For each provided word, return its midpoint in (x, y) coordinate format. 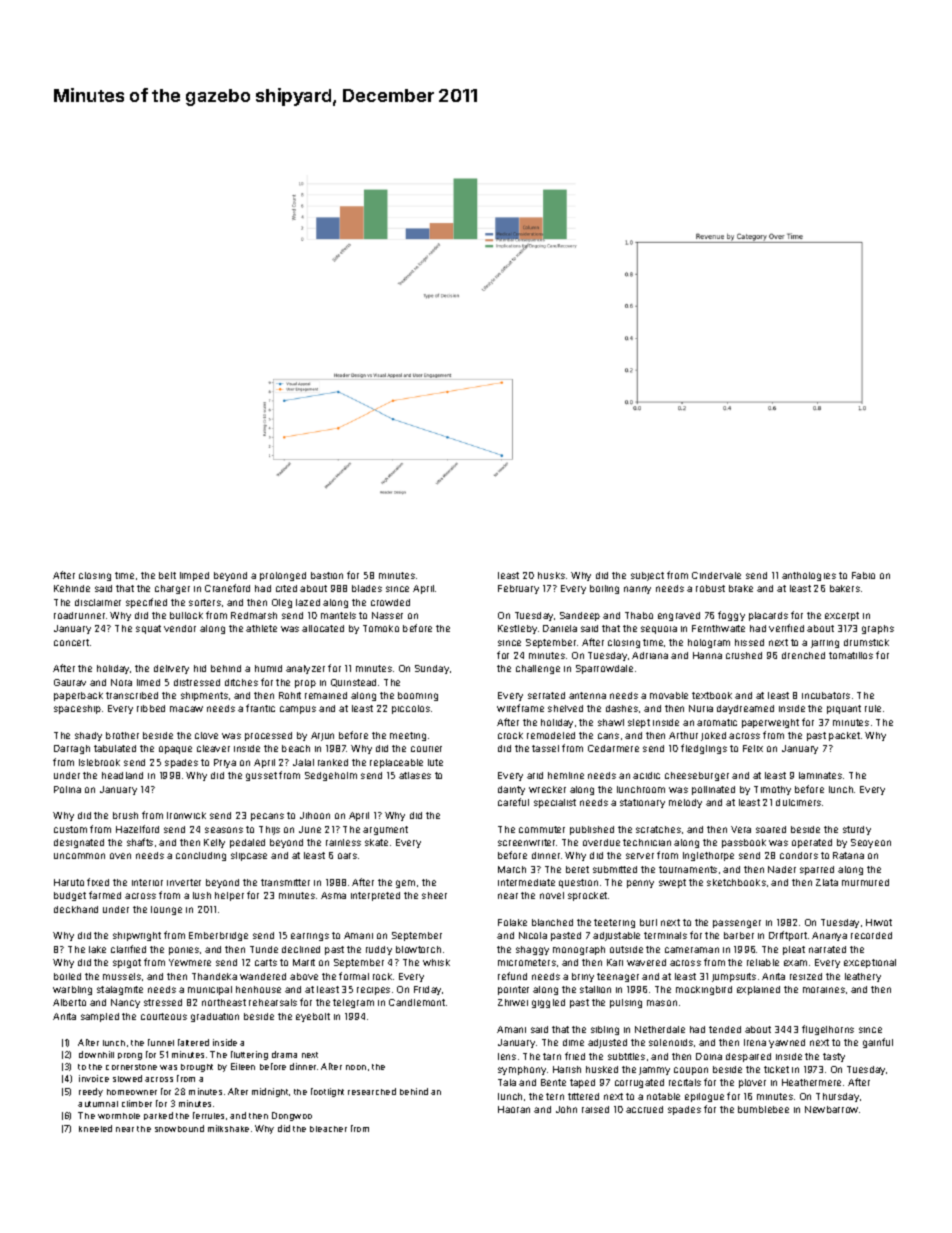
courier (426, 749)
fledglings (704, 749)
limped (194, 576)
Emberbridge (218, 936)
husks (551, 575)
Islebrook (99, 762)
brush (125, 815)
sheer (434, 895)
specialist (555, 803)
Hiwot (879, 922)
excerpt (842, 616)
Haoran (514, 1109)
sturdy (857, 830)
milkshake (228, 1128)
